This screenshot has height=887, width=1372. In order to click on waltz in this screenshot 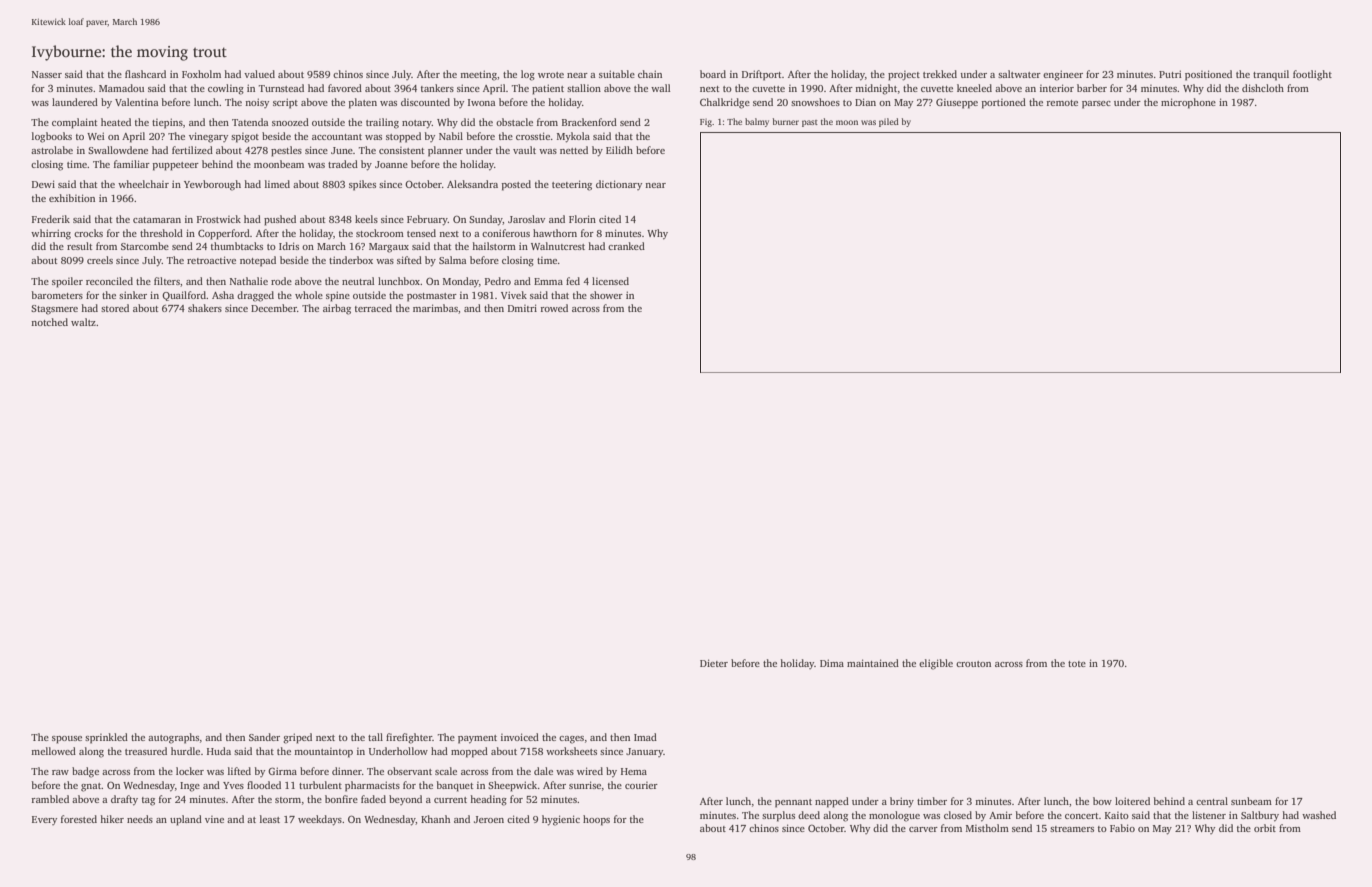, I will do `click(83, 322)`.
